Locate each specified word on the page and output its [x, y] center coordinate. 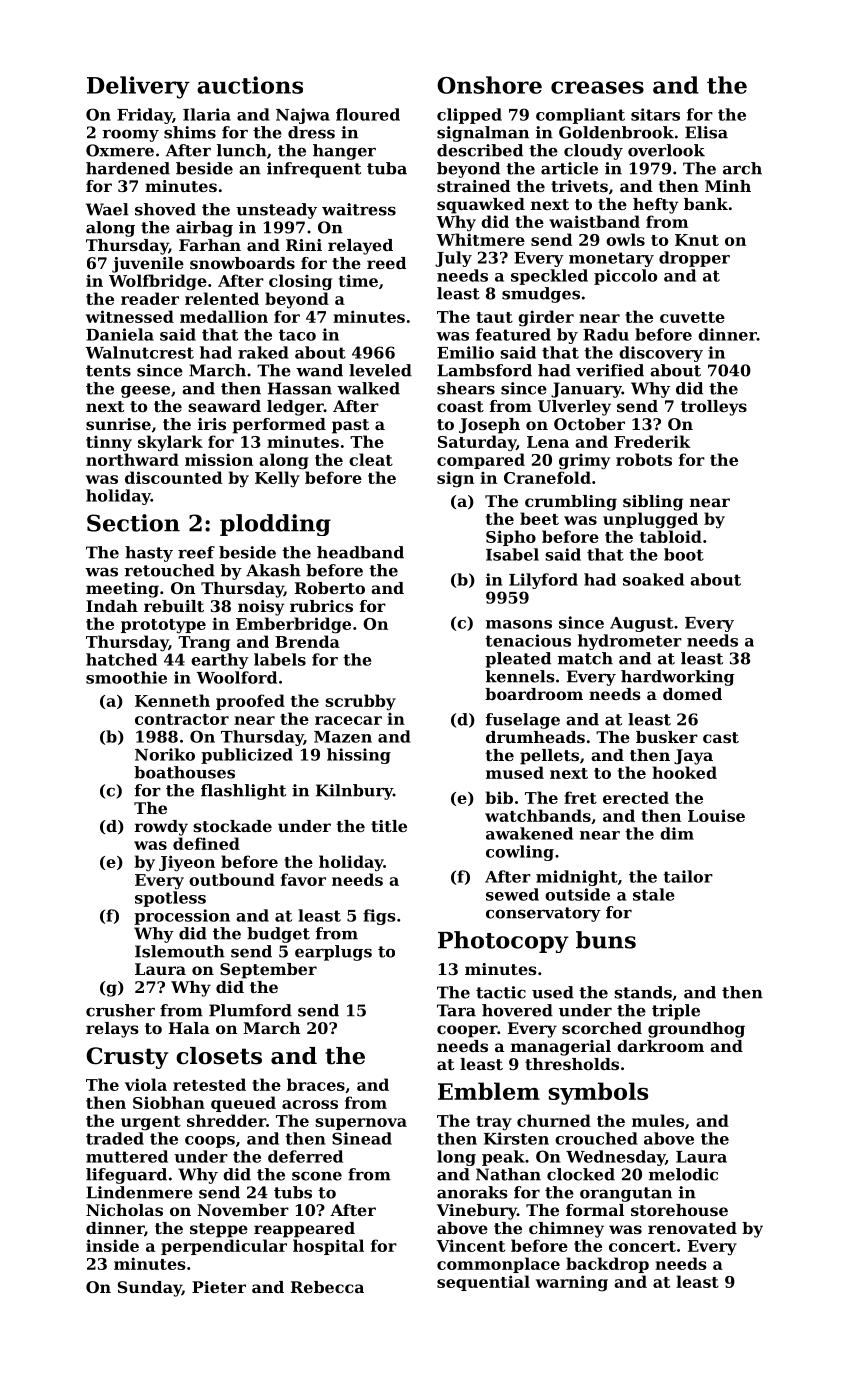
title [389, 826]
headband [360, 552]
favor [303, 879]
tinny [109, 444]
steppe [219, 1230]
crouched [596, 1138]
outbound [232, 879]
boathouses [184, 772]
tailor [688, 876]
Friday [145, 116]
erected [636, 797]
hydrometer [630, 642]
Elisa [706, 132]
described [480, 150]
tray [494, 1123]
